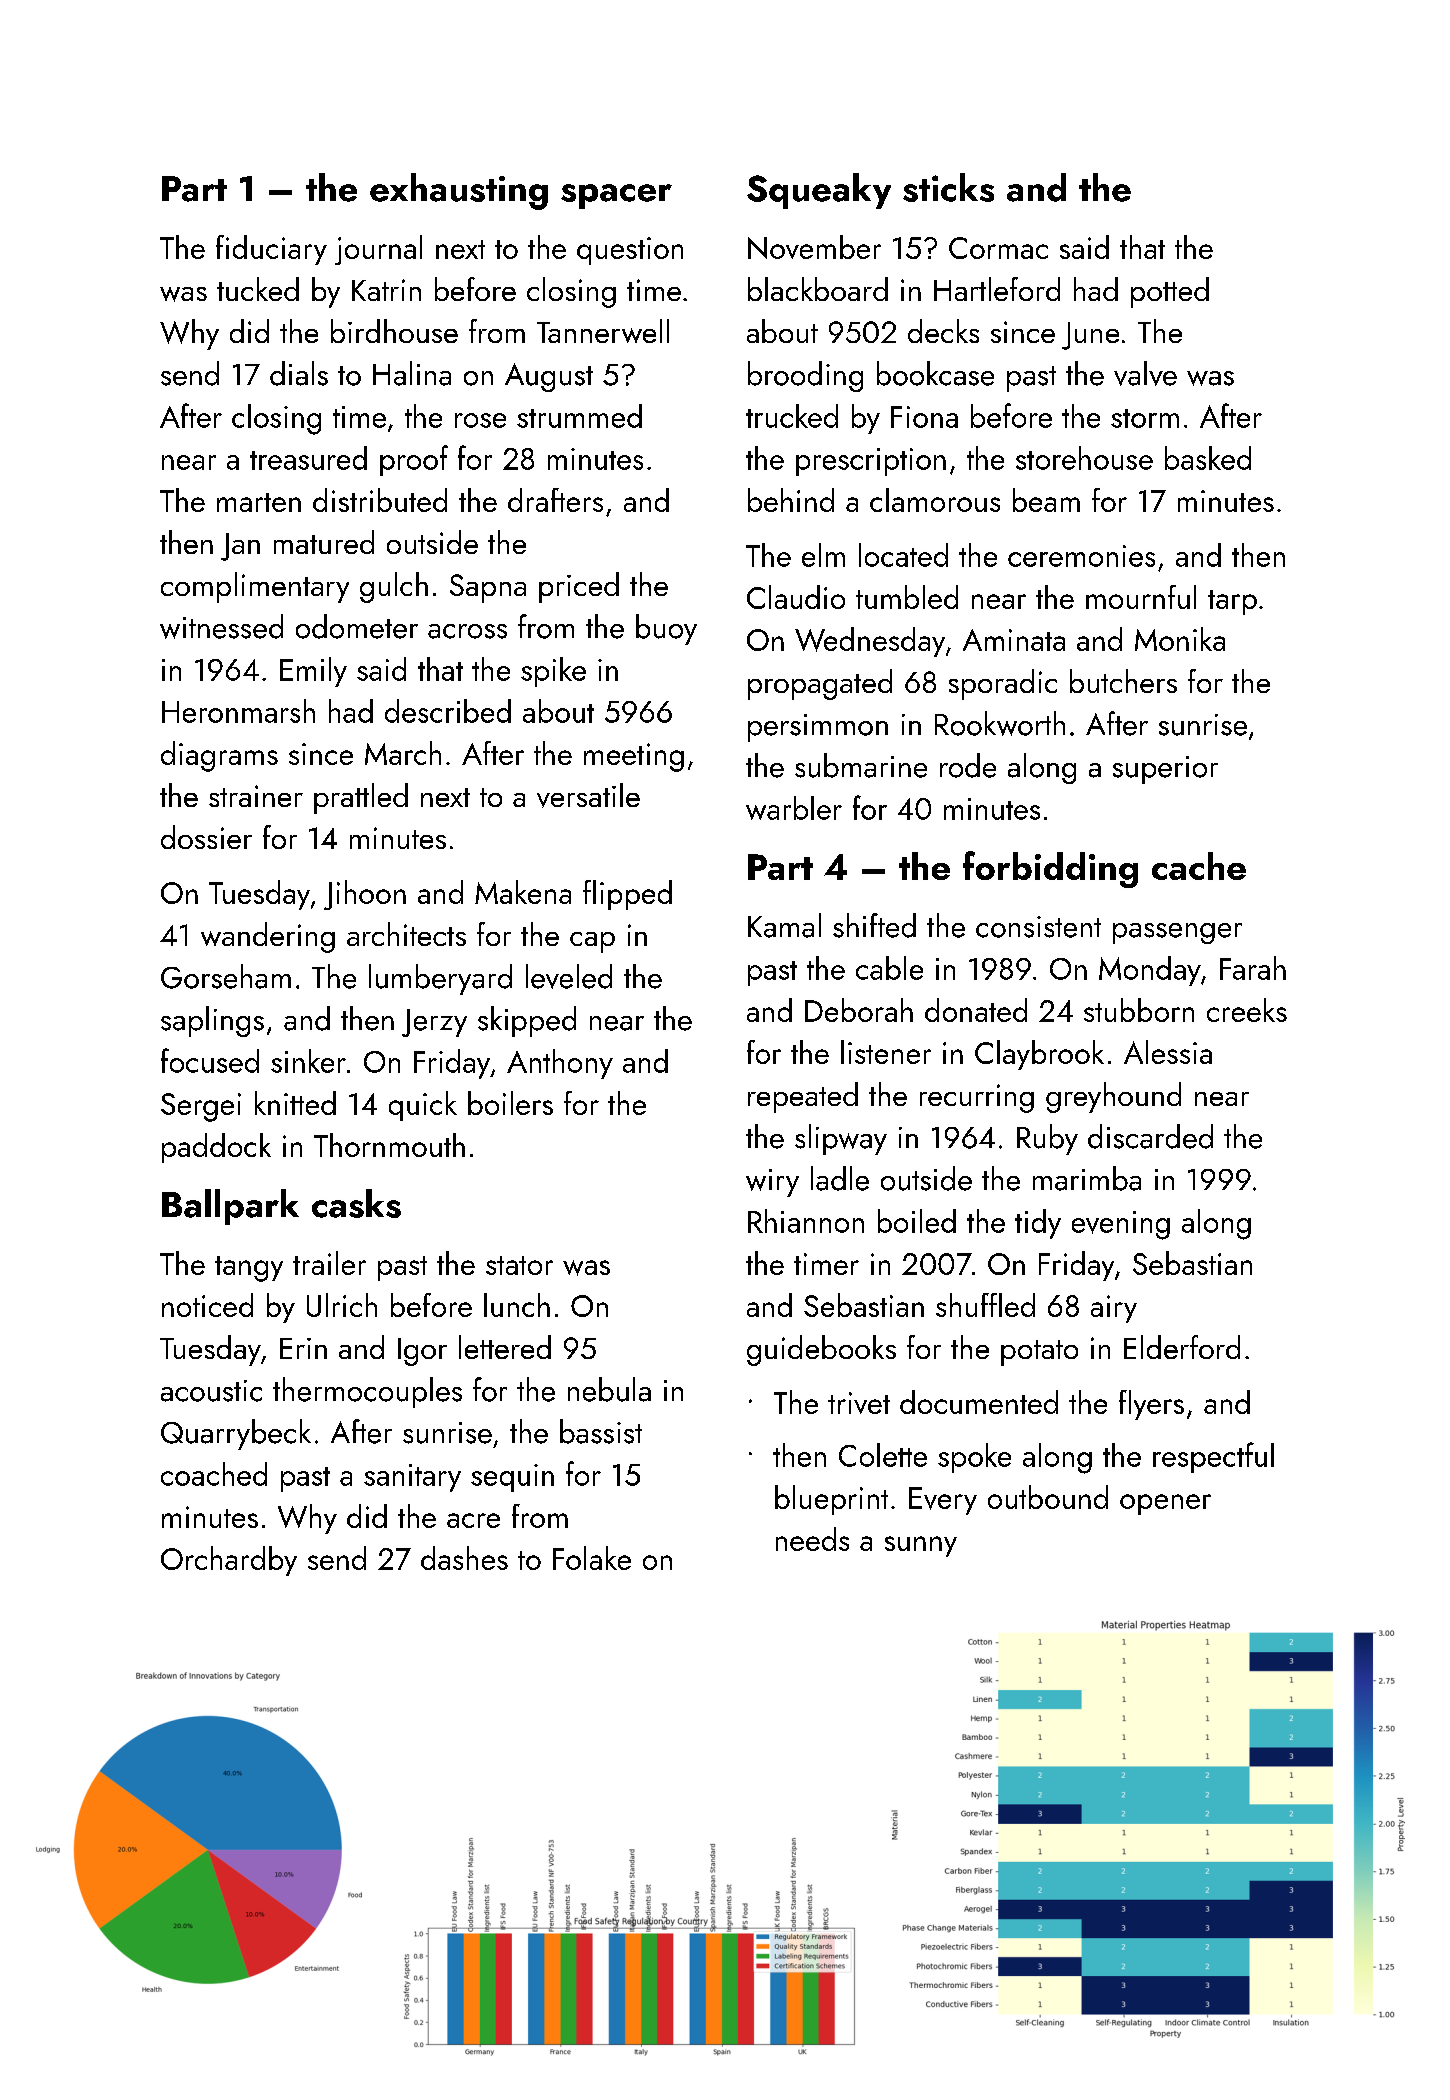  I want to click on question, so click(630, 251).
